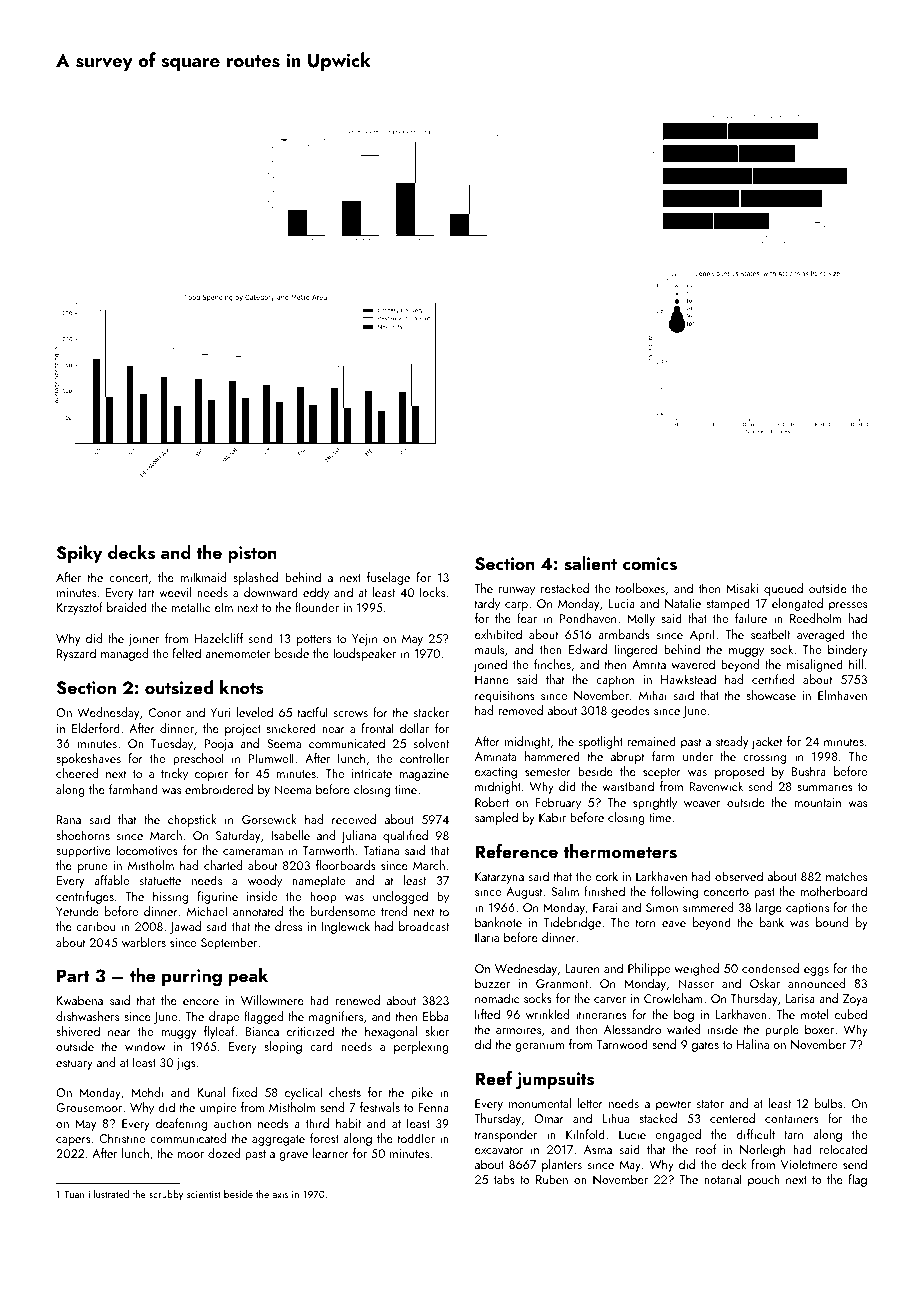 Image resolution: width=924 pixels, height=1308 pixels. What do you see at coordinates (490, 665) in the screenshot?
I see `joined` at bounding box center [490, 665].
